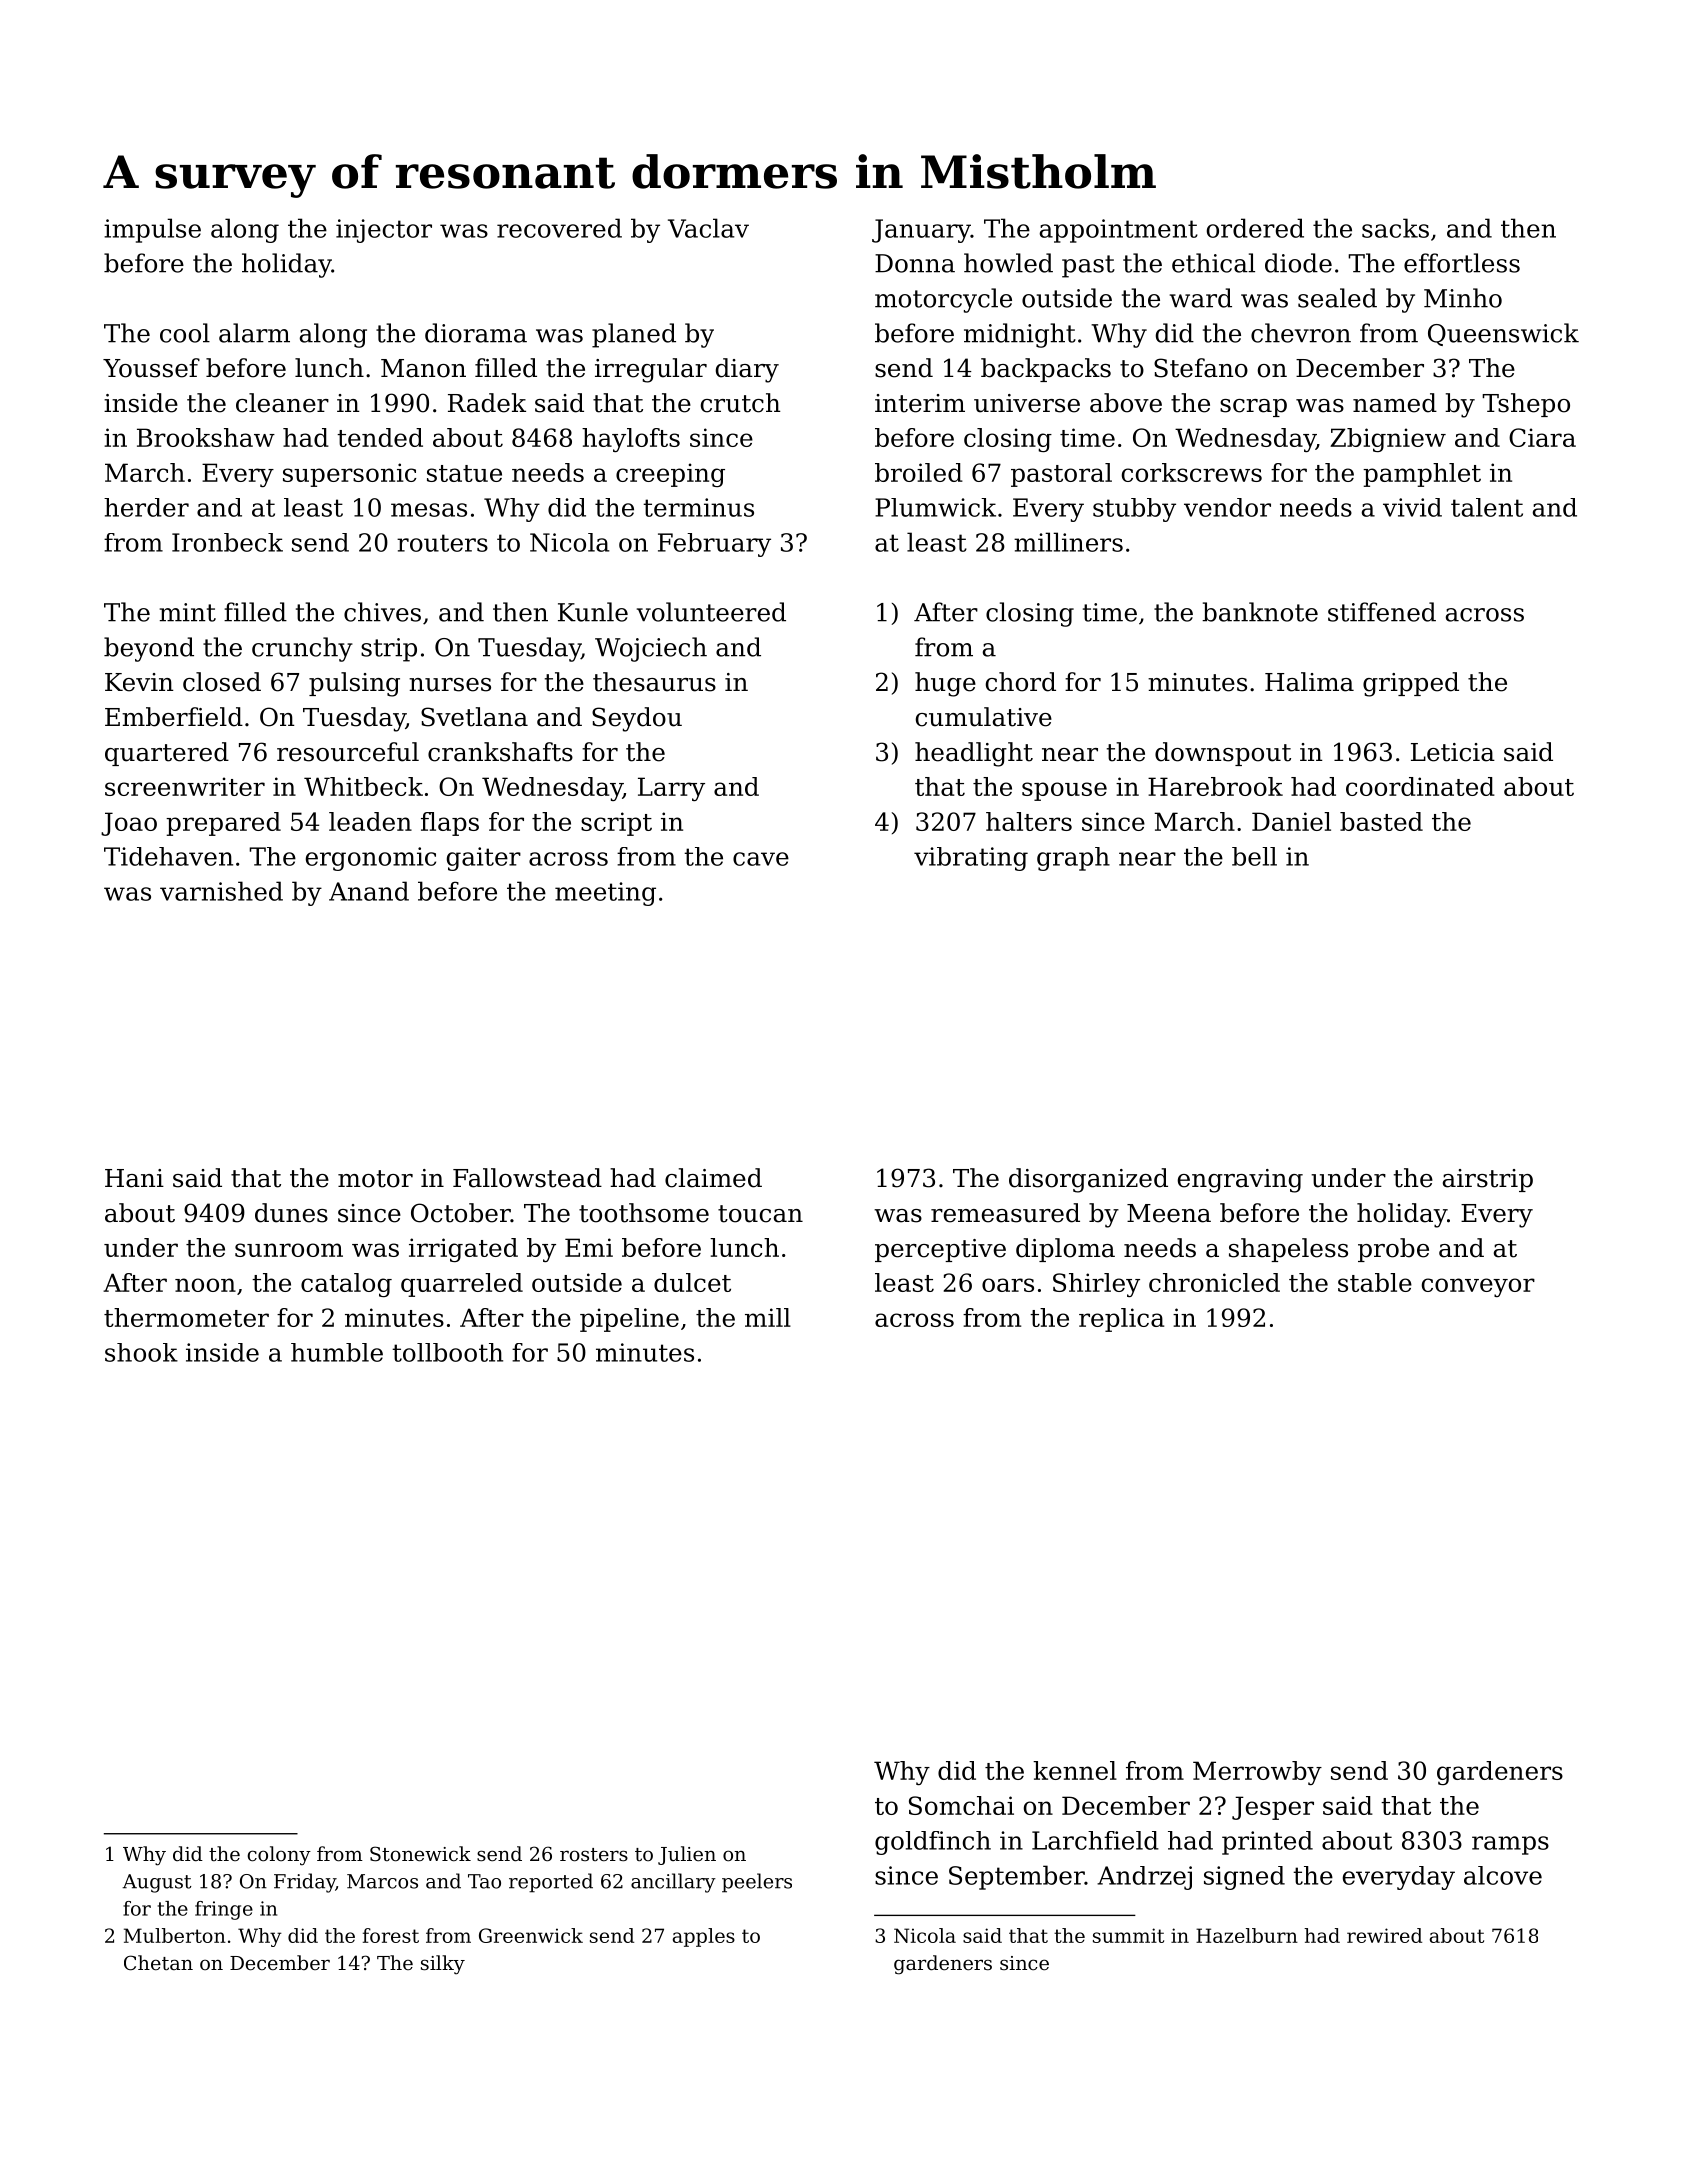 This image has height=2178, width=1683. Describe the element at coordinates (369, 891) in the image. I see `Anand` at that location.
